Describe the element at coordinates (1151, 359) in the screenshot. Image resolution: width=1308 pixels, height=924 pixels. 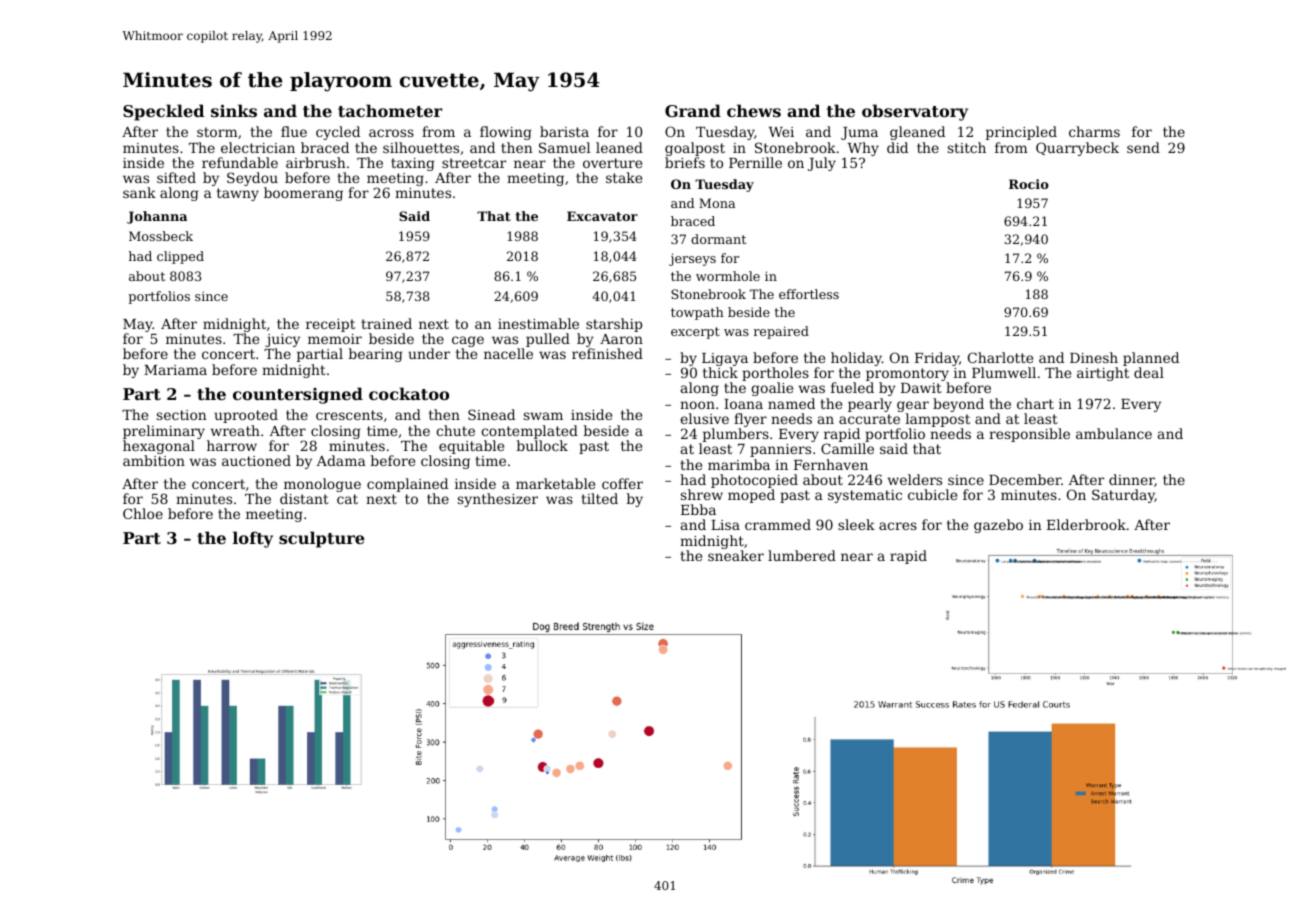
I see `planned` at that location.
